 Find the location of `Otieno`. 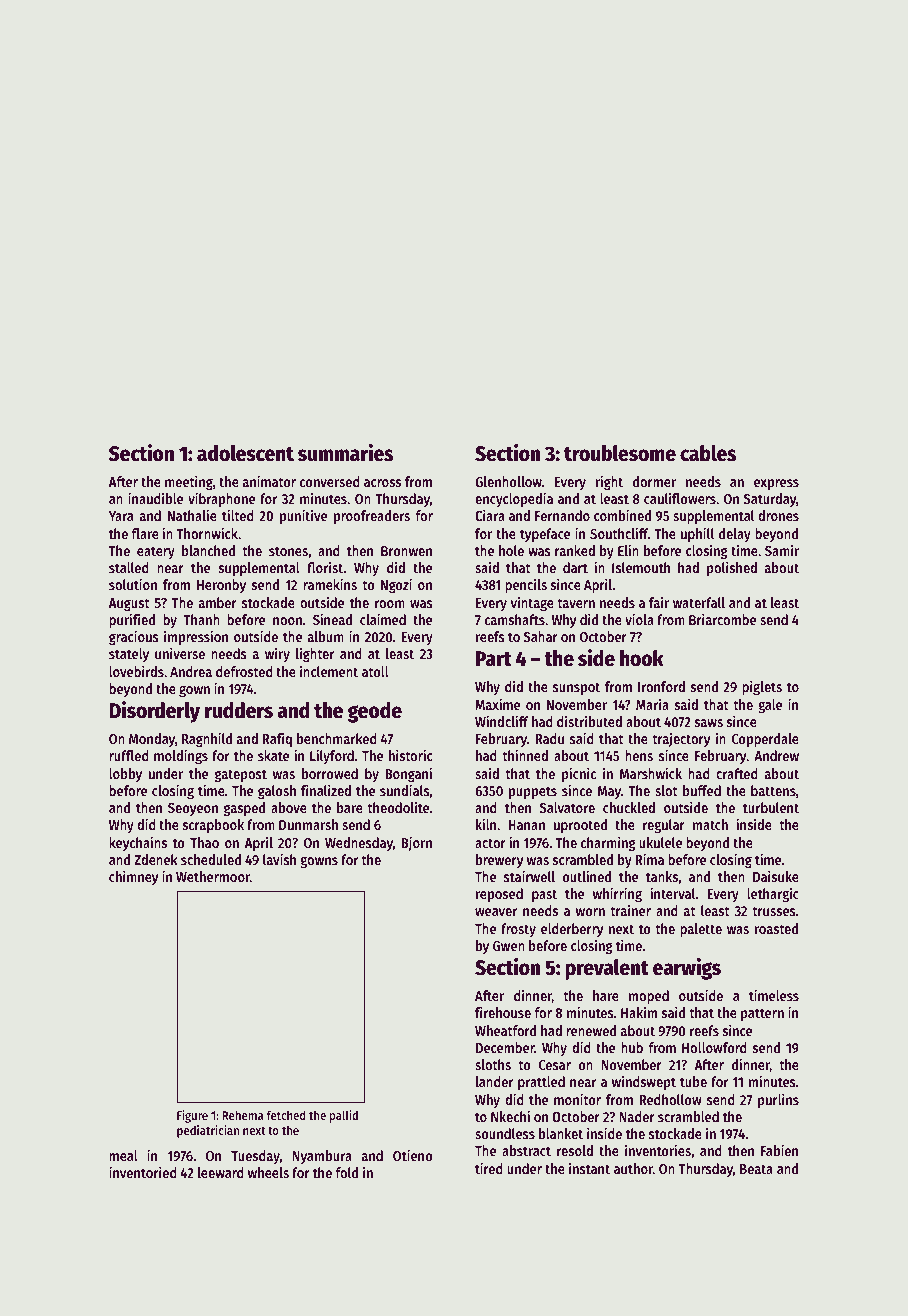

Otieno is located at coordinates (413, 1155).
